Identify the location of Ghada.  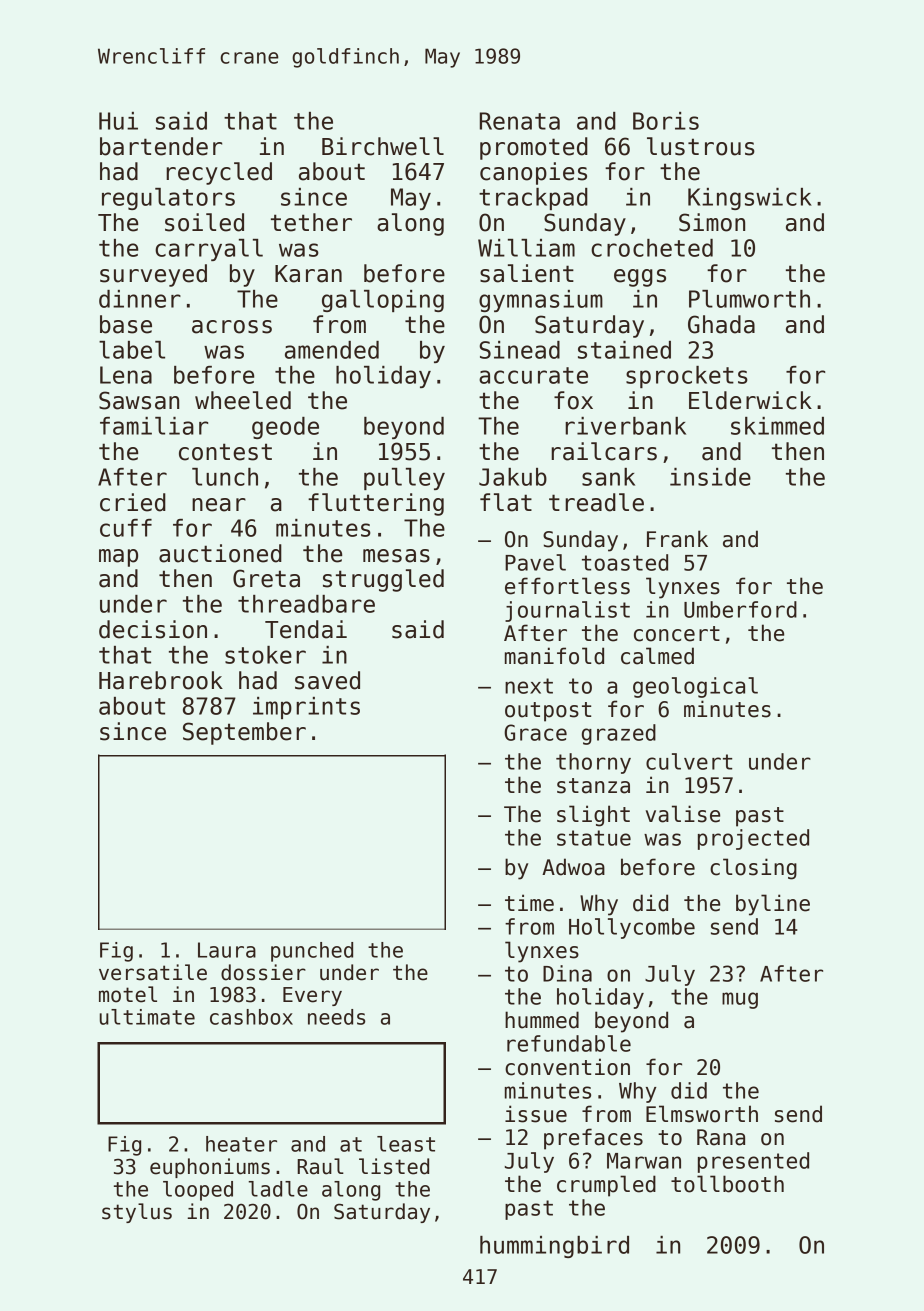
(721, 324).
